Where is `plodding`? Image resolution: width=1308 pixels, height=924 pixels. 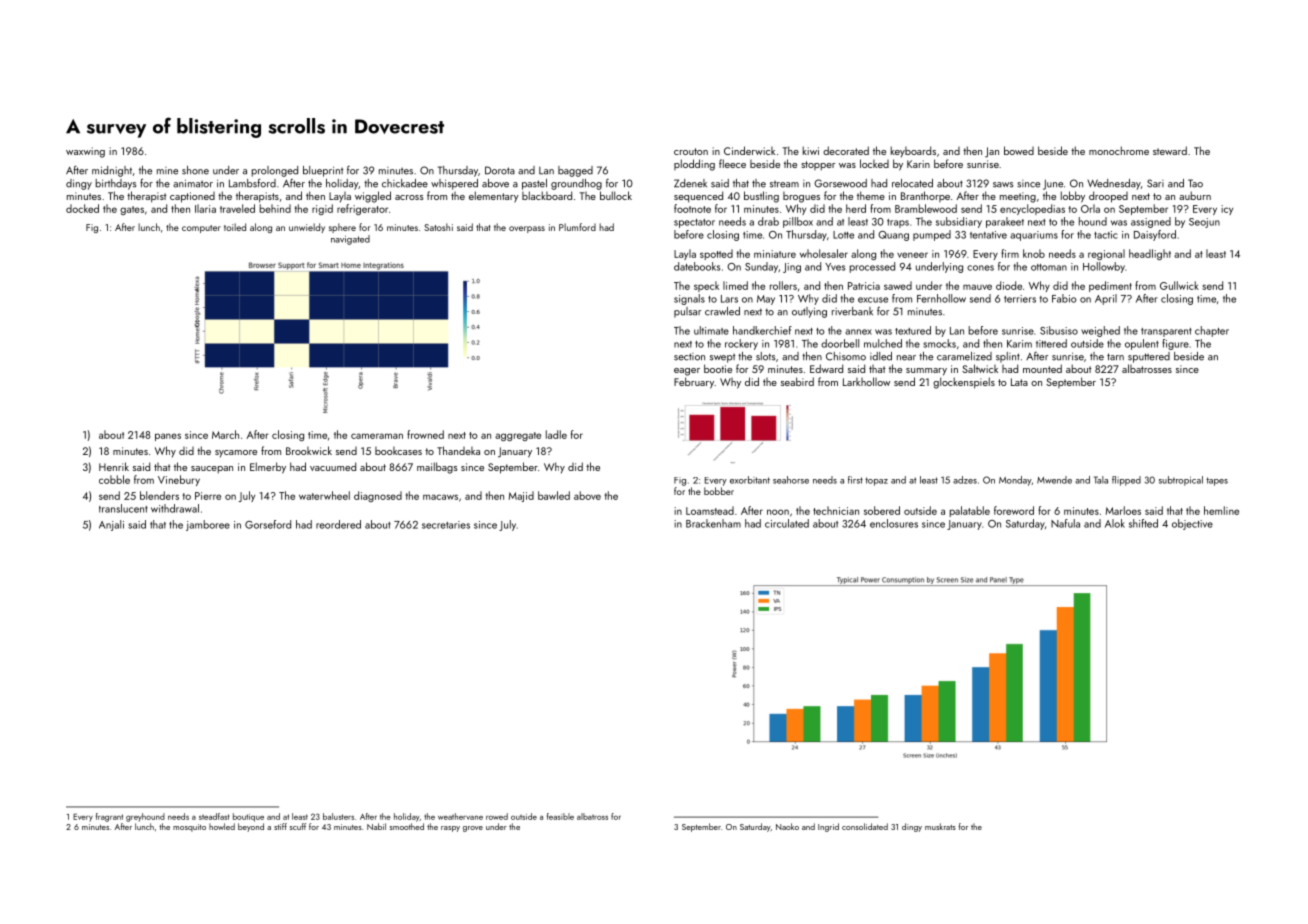 plodding is located at coordinates (694, 165).
